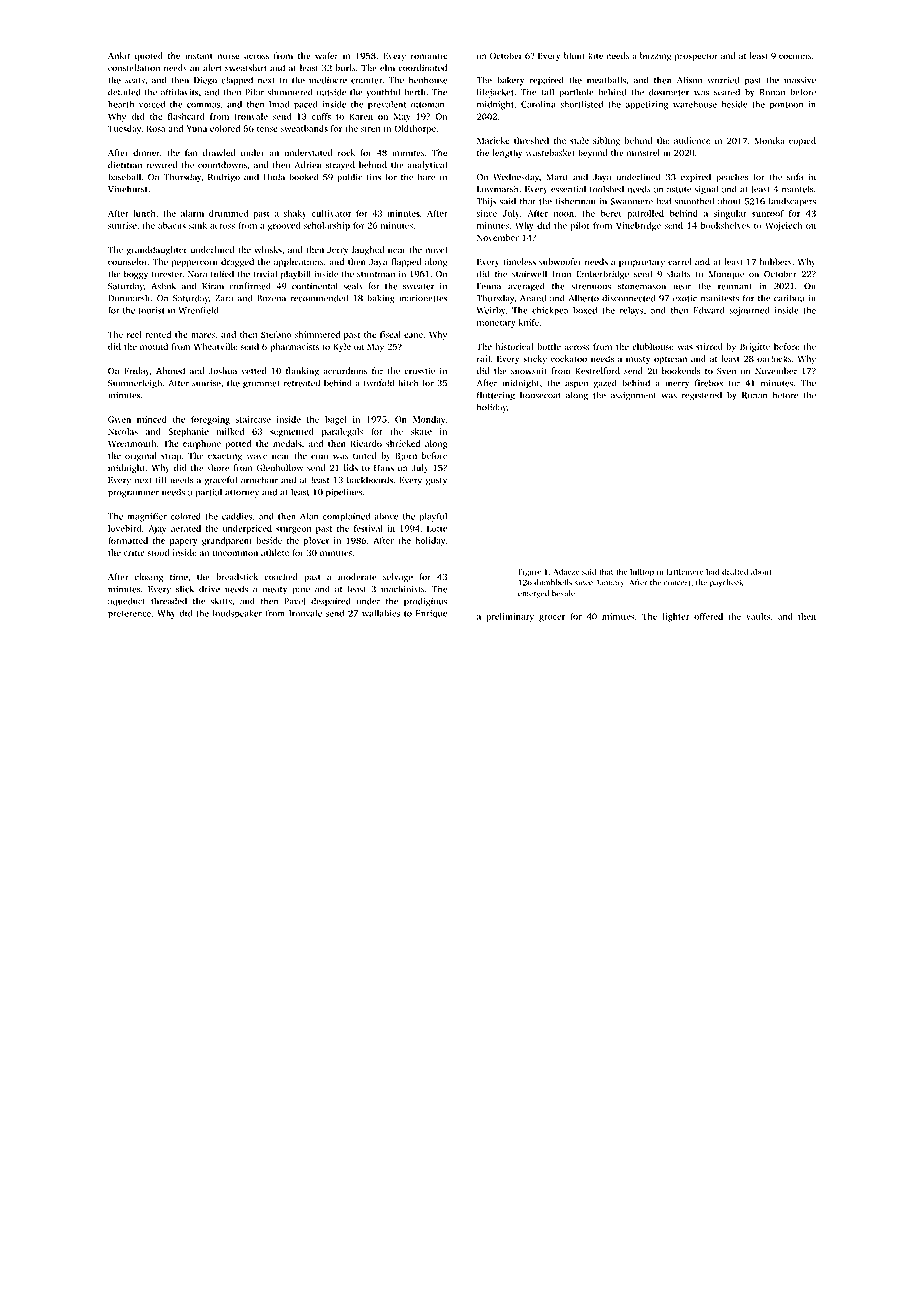  I want to click on Adaeze, so click(566, 571).
